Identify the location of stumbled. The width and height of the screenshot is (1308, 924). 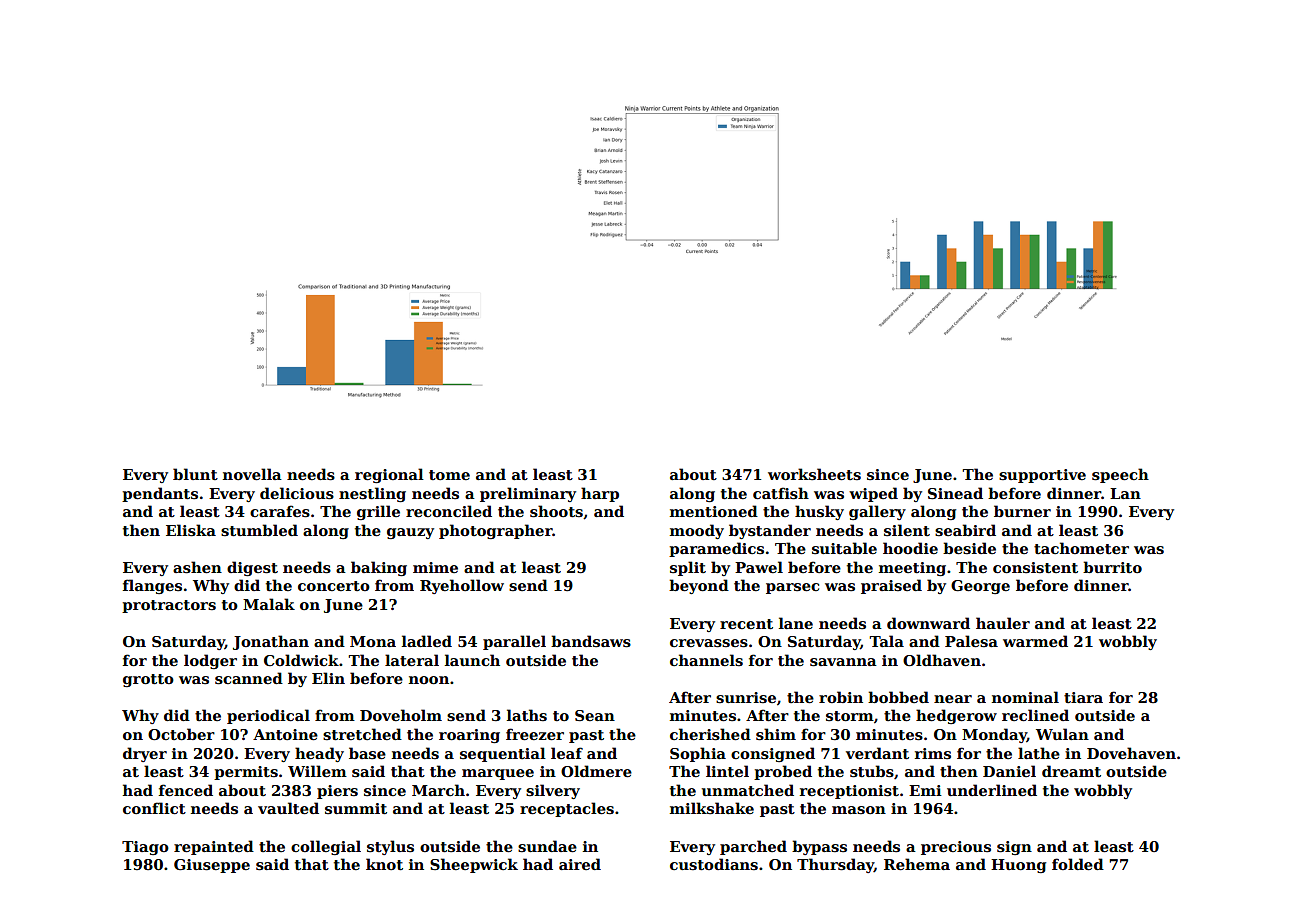
(259, 530).
